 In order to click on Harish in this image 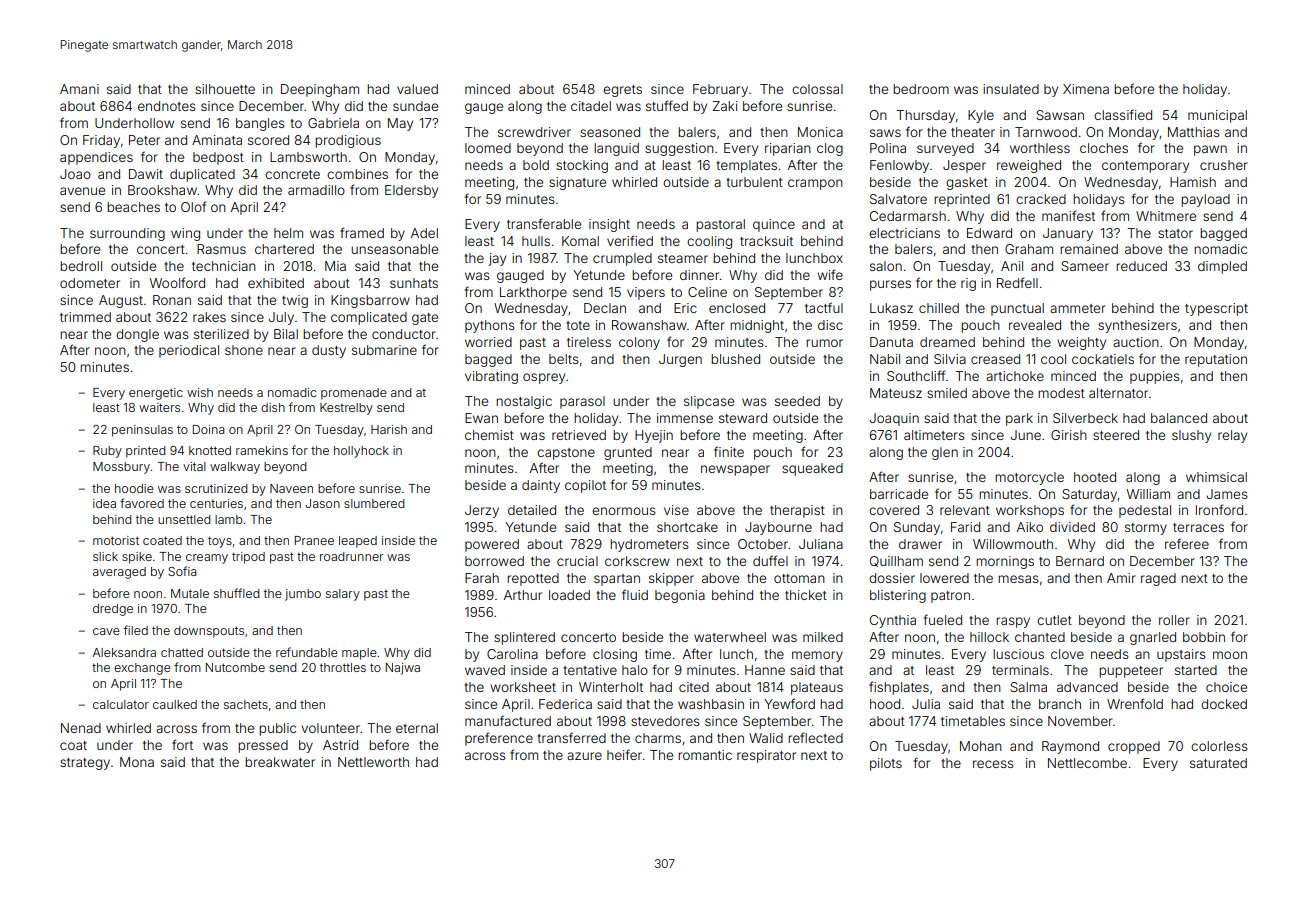, I will do `click(389, 429)`.
